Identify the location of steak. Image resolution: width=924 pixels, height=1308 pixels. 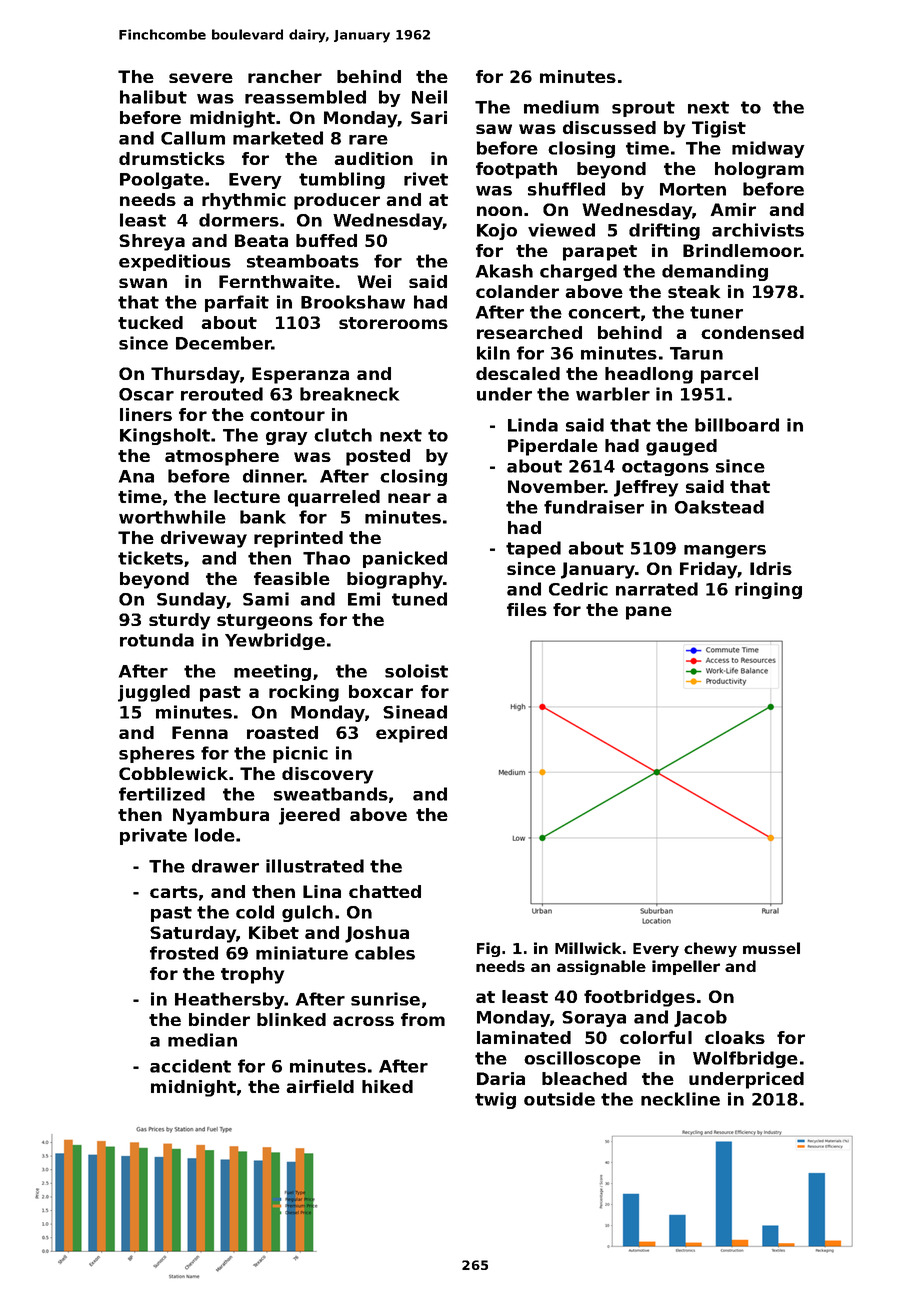
(694, 291).
